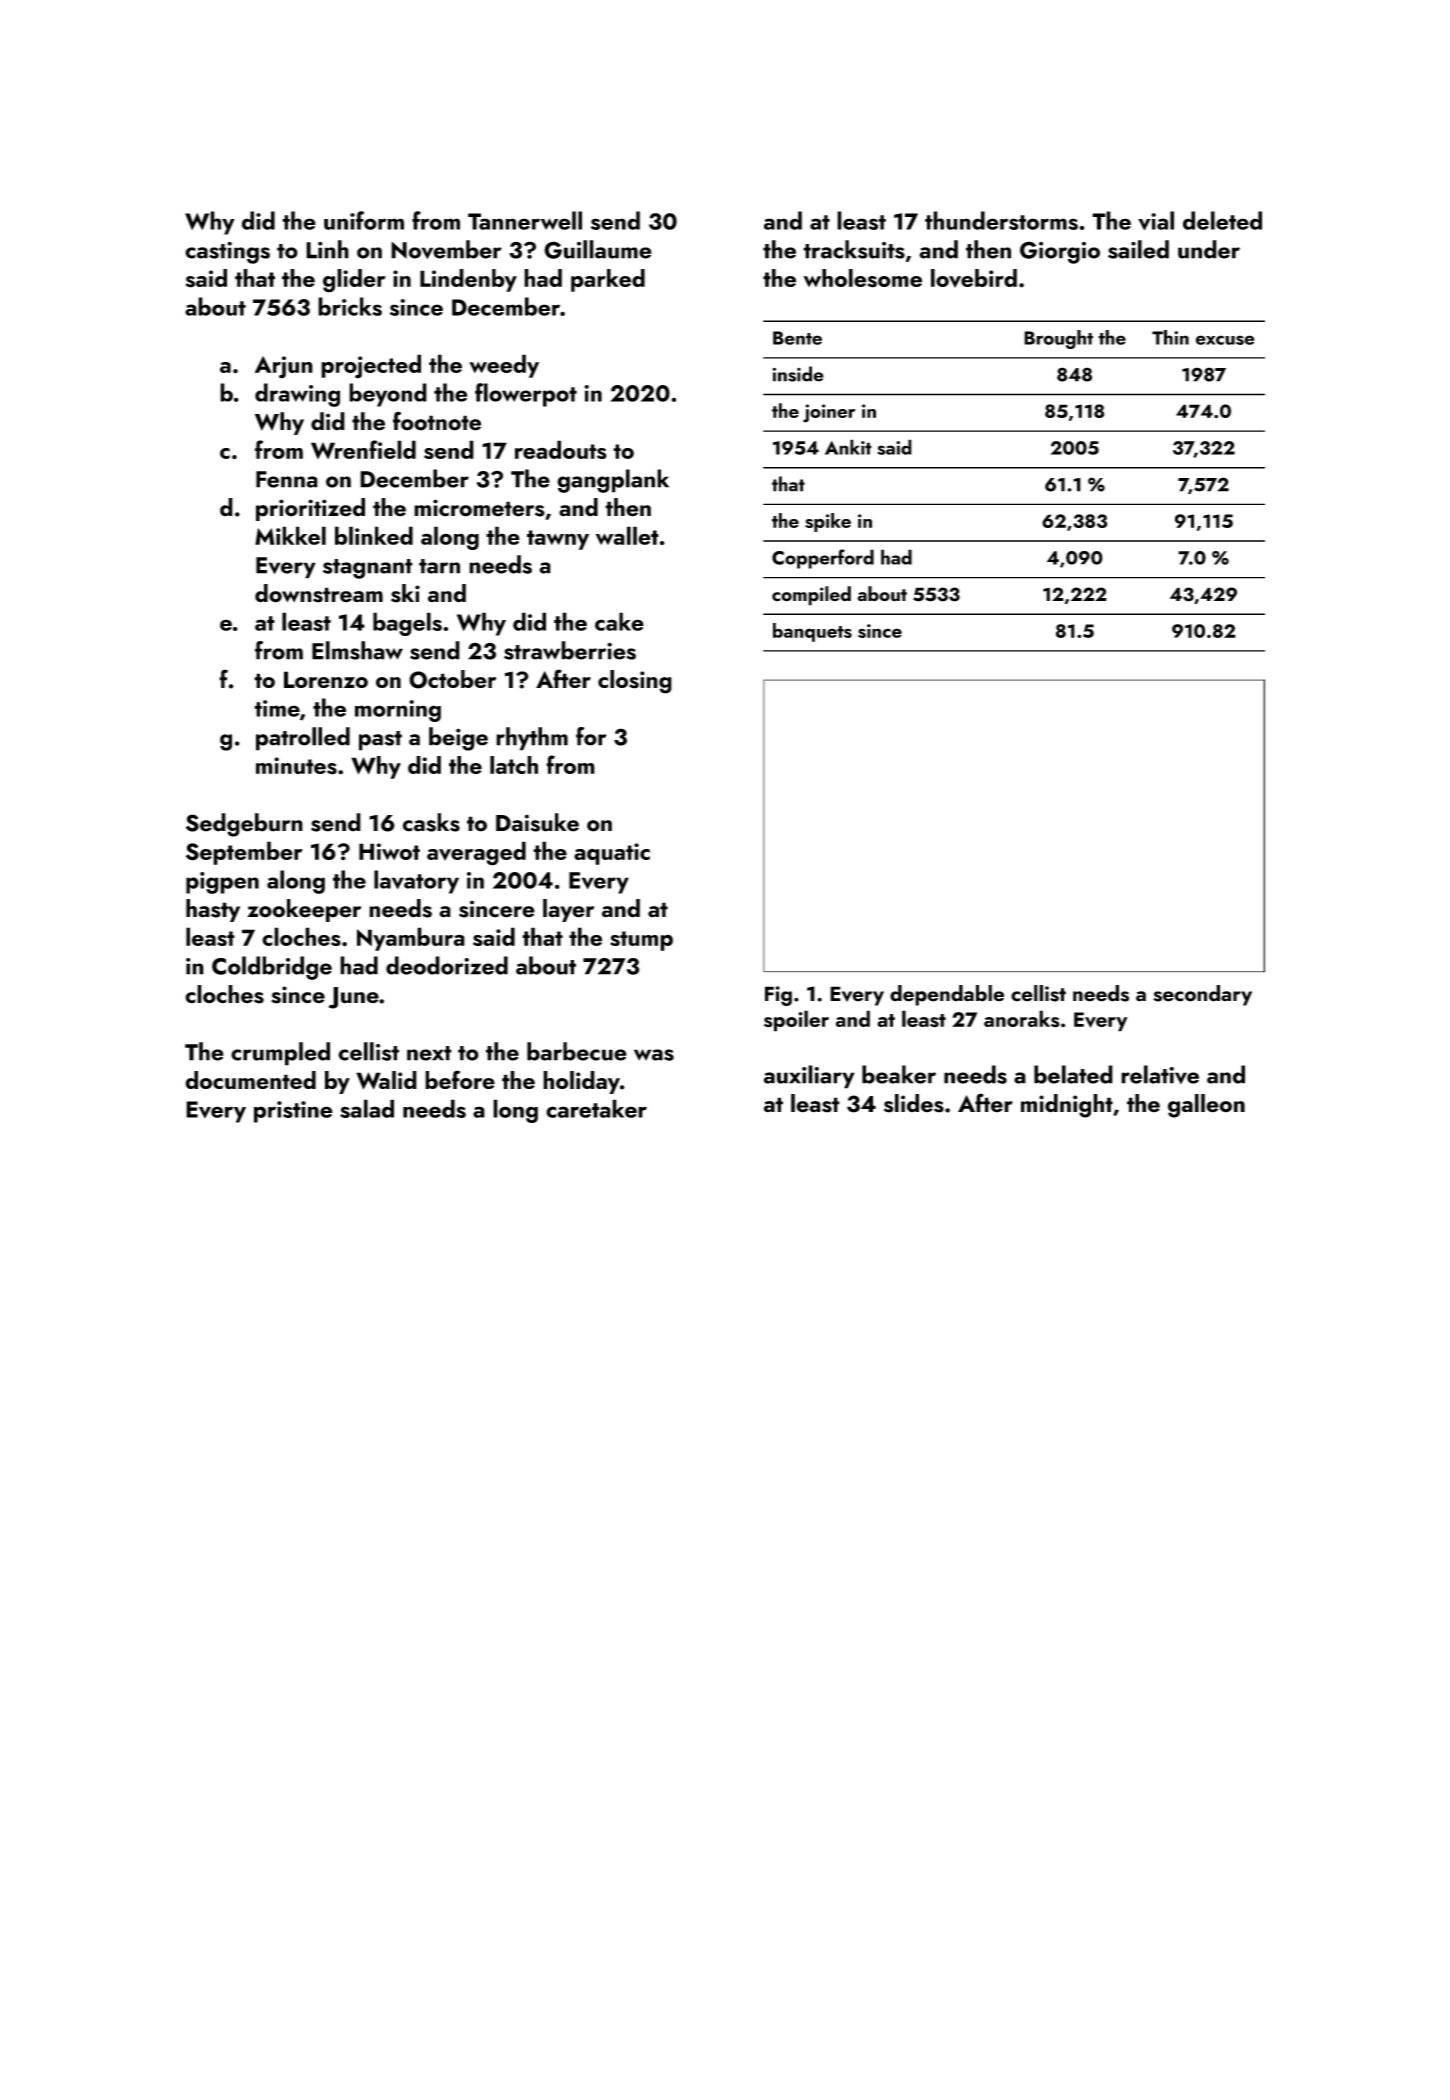 The width and height of the image is (1450, 2100). Describe the element at coordinates (812, 632) in the image. I see `banquets` at that location.
